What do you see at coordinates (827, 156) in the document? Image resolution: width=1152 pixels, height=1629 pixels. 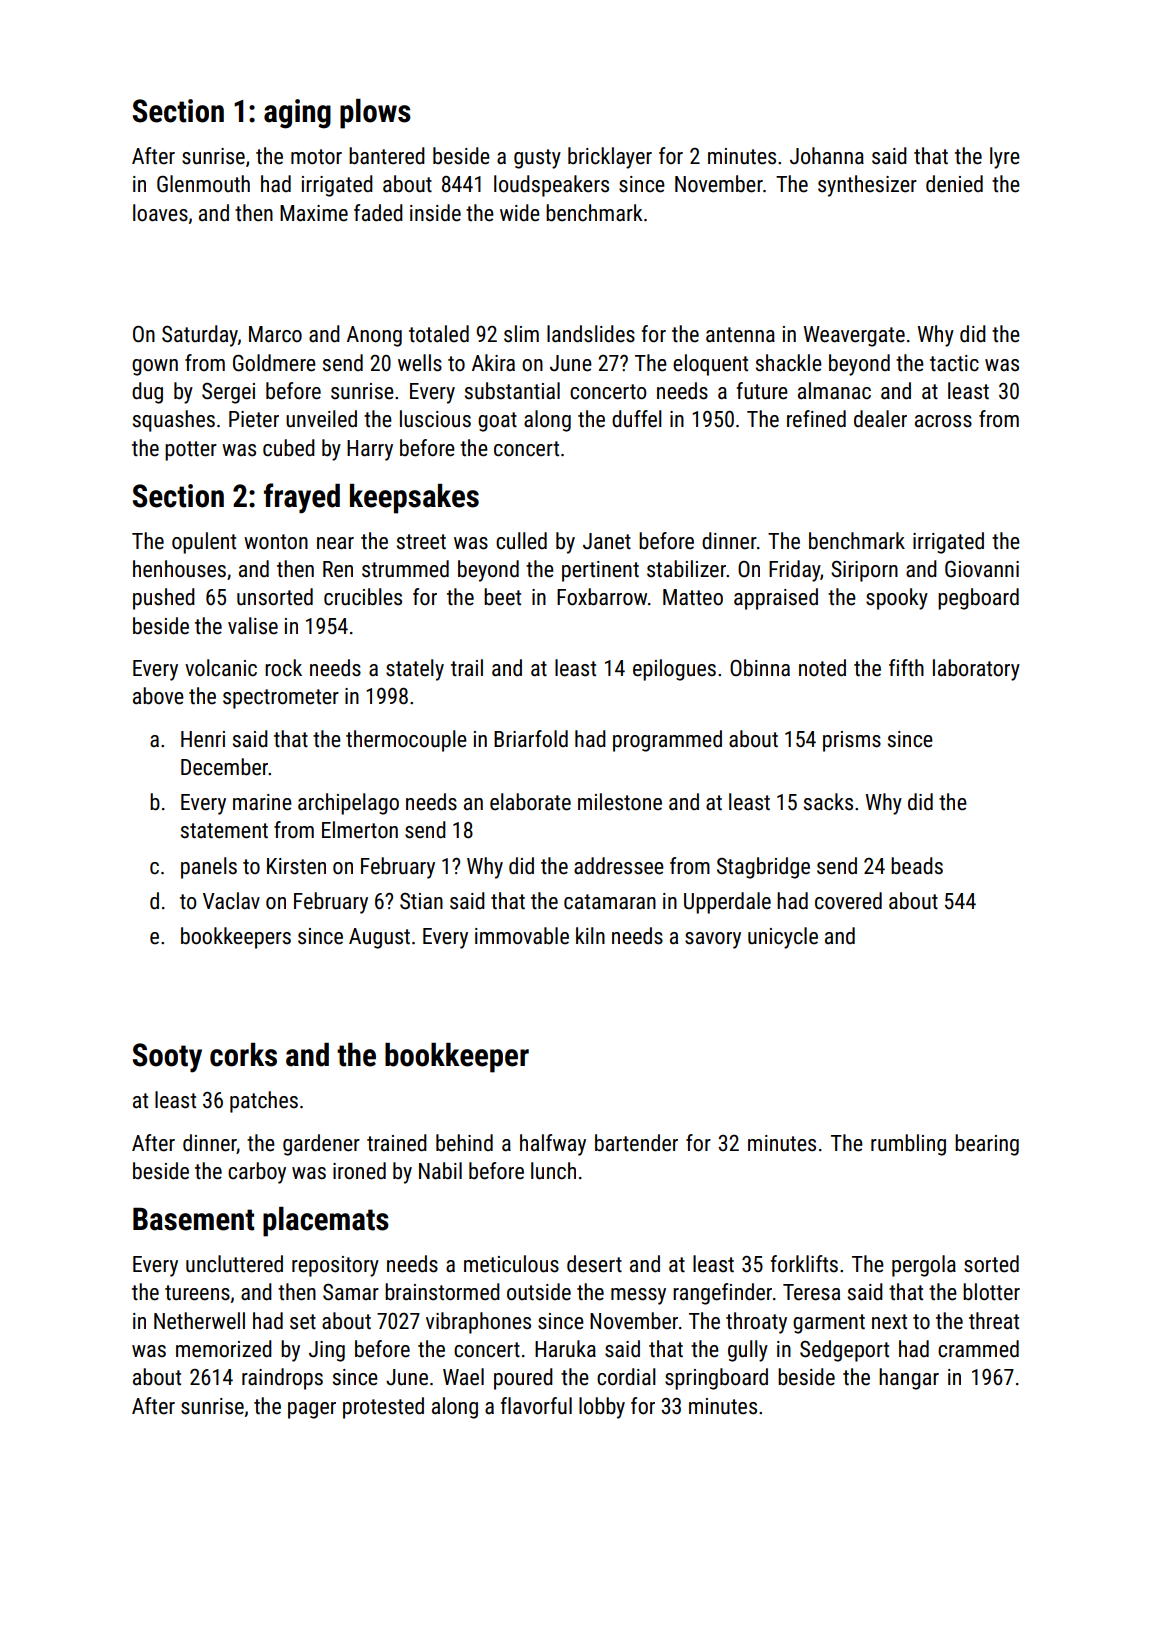 I see `Johanna` at bounding box center [827, 156].
